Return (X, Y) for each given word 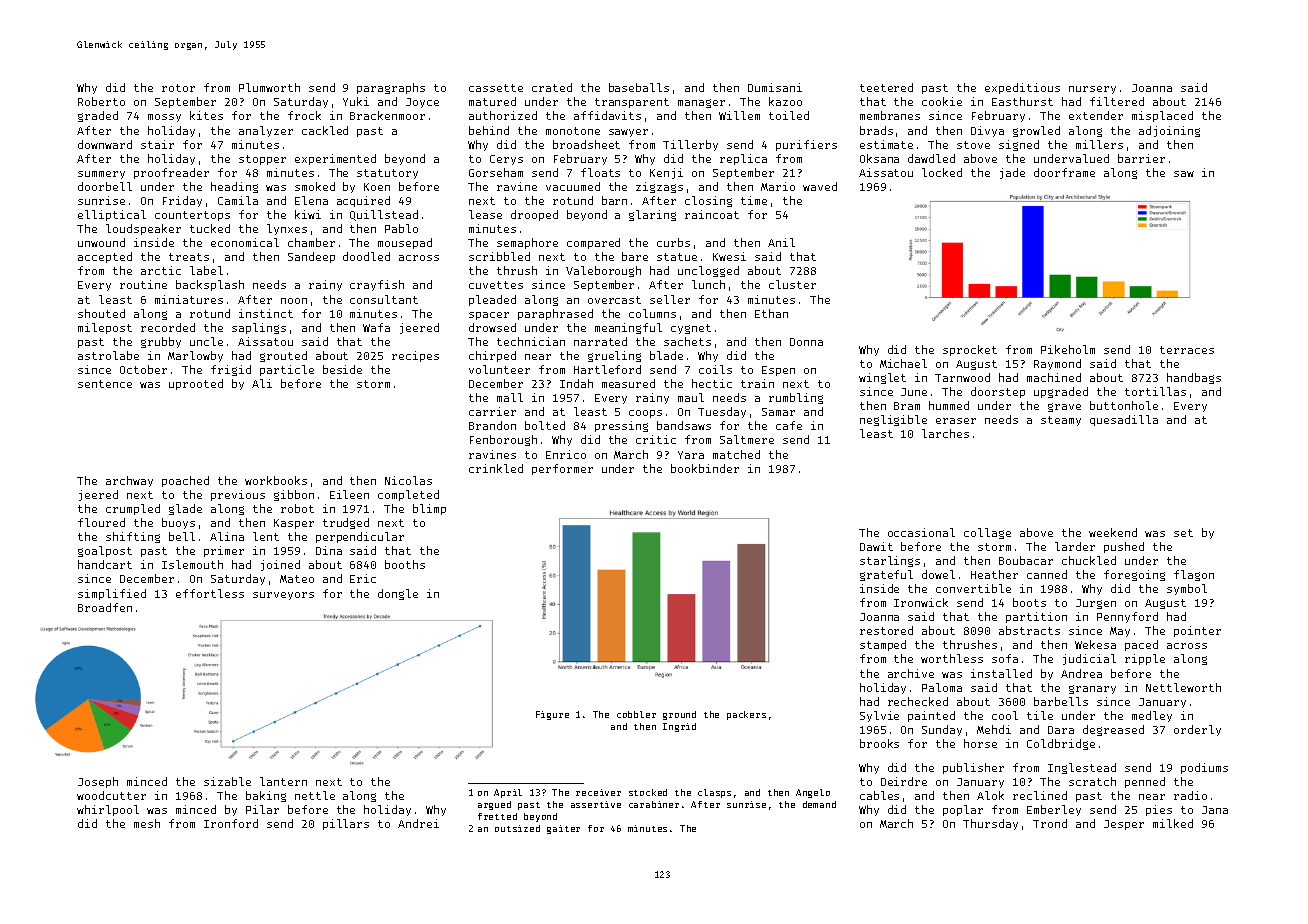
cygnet (691, 329)
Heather (994, 574)
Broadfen (105, 607)
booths (405, 564)
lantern (283, 781)
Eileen (349, 494)
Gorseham (496, 172)
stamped (883, 645)
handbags (1194, 378)
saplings (259, 328)
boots (1029, 602)
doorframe (1064, 172)
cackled (325, 130)
